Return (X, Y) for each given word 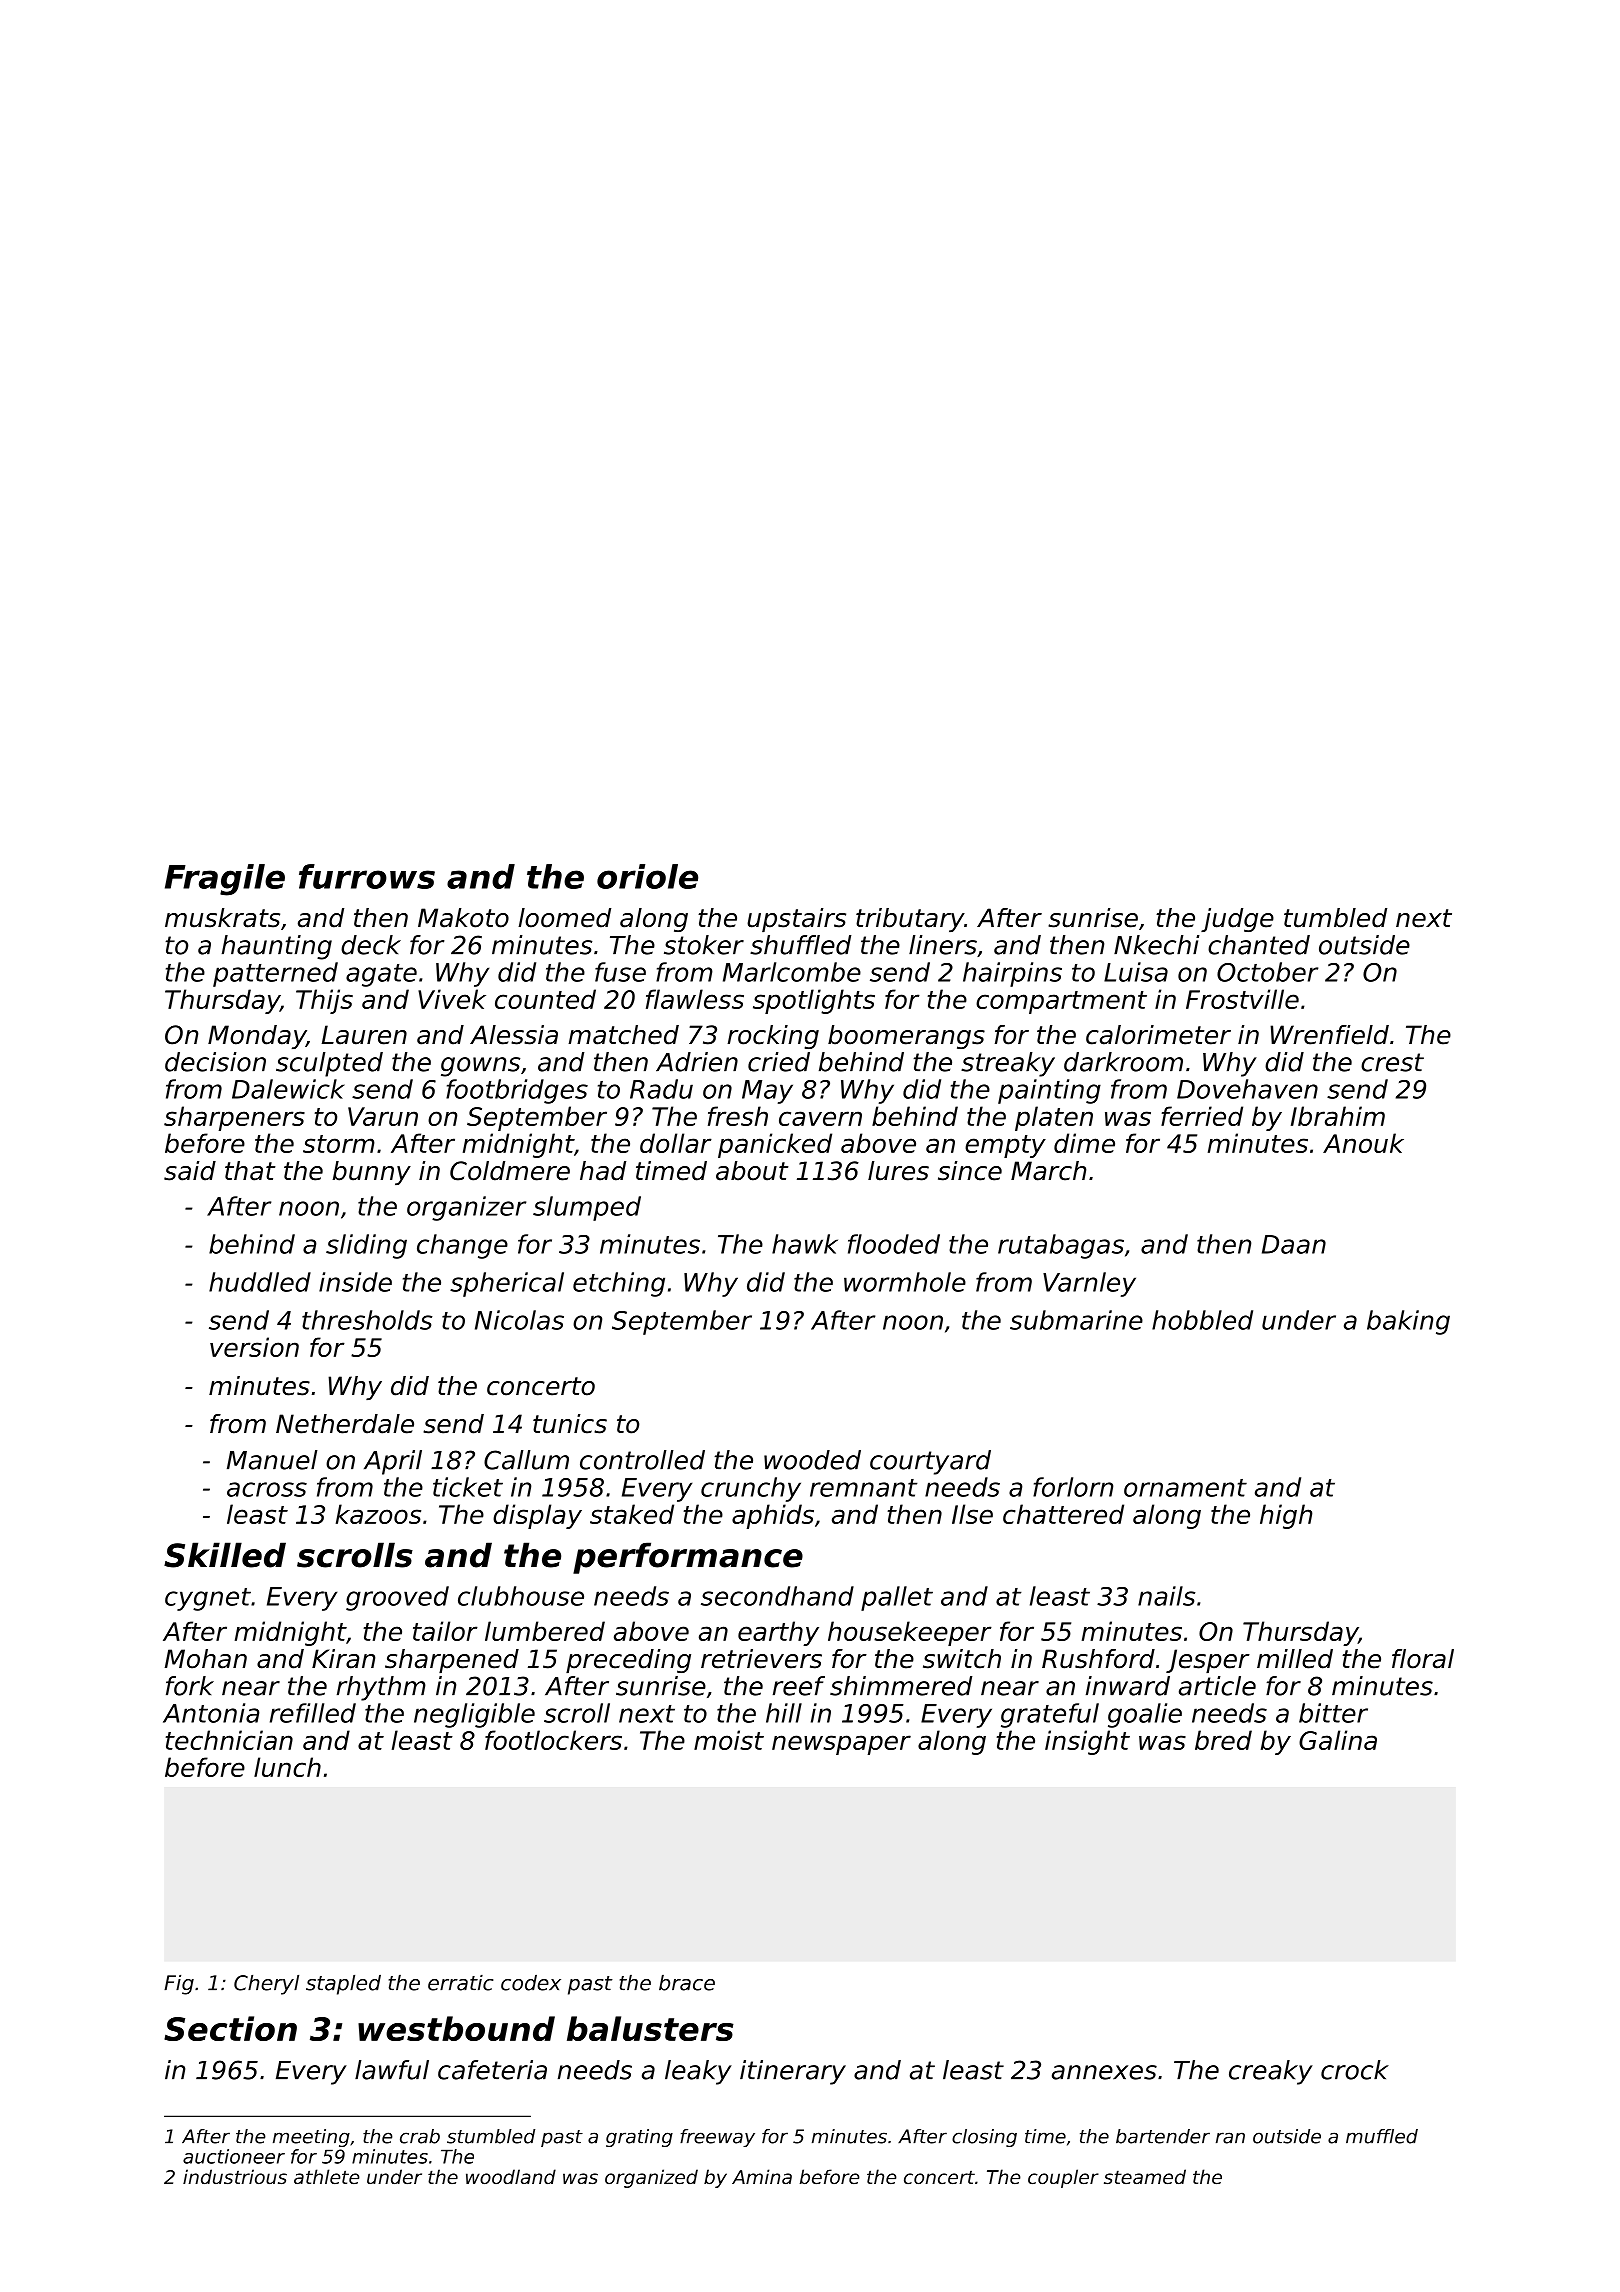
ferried (1202, 1116)
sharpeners (234, 1118)
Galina (1338, 1740)
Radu (661, 1089)
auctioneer (234, 2156)
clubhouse (521, 1596)
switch (962, 1659)
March (1048, 1171)
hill (784, 1713)
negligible (474, 1715)
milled (1295, 1659)
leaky (698, 2072)
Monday (257, 1037)
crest (1392, 1062)
